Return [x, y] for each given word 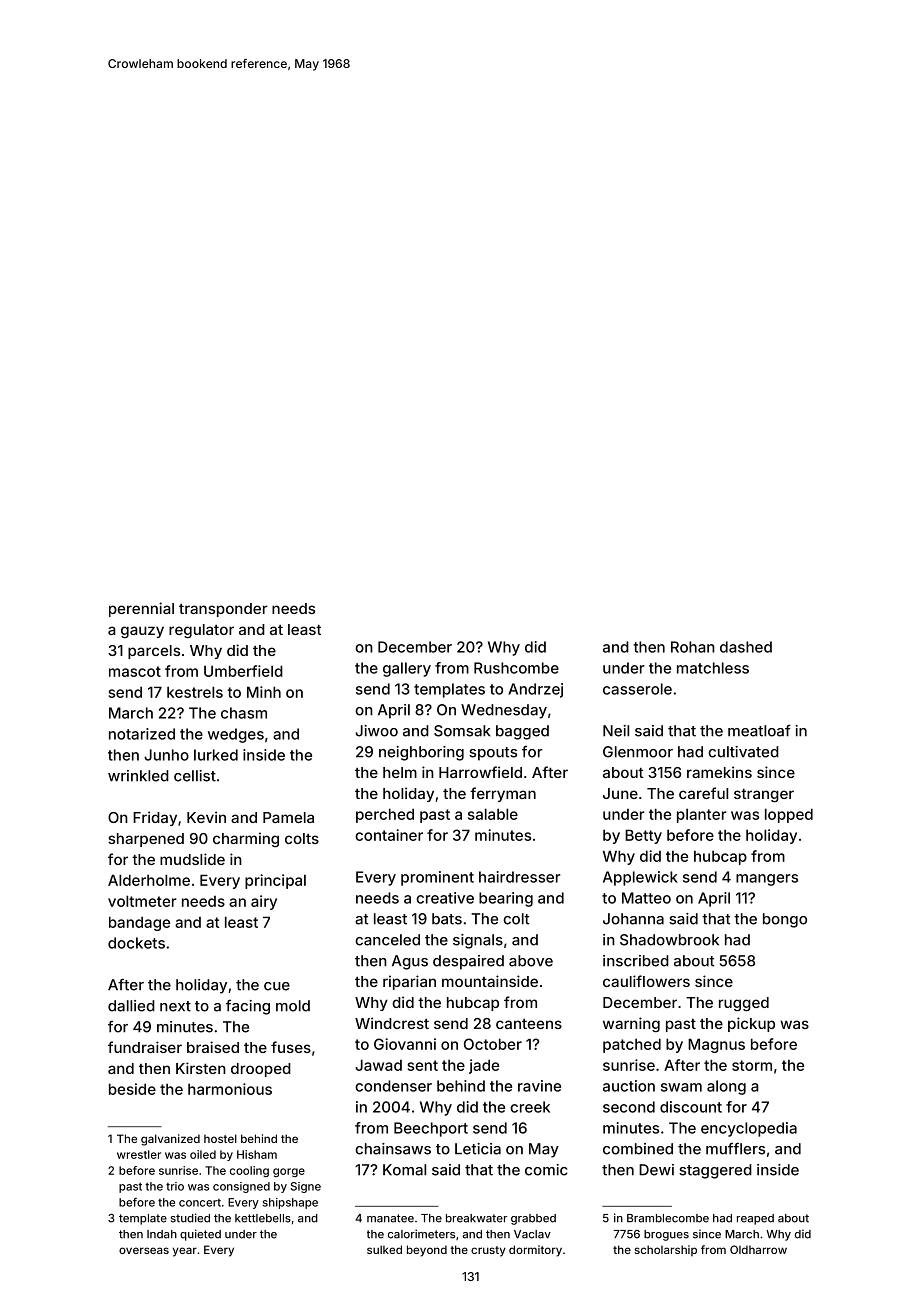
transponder [223, 610]
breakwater [476, 1218]
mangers [767, 880]
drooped [261, 1070]
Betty [643, 836]
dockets [136, 943]
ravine [539, 1086]
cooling [249, 1171]
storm [752, 1065]
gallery [407, 669]
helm [400, 772]
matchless [713, 668]
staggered [715, 1171]
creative [445, 898]
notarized [142, 734]
